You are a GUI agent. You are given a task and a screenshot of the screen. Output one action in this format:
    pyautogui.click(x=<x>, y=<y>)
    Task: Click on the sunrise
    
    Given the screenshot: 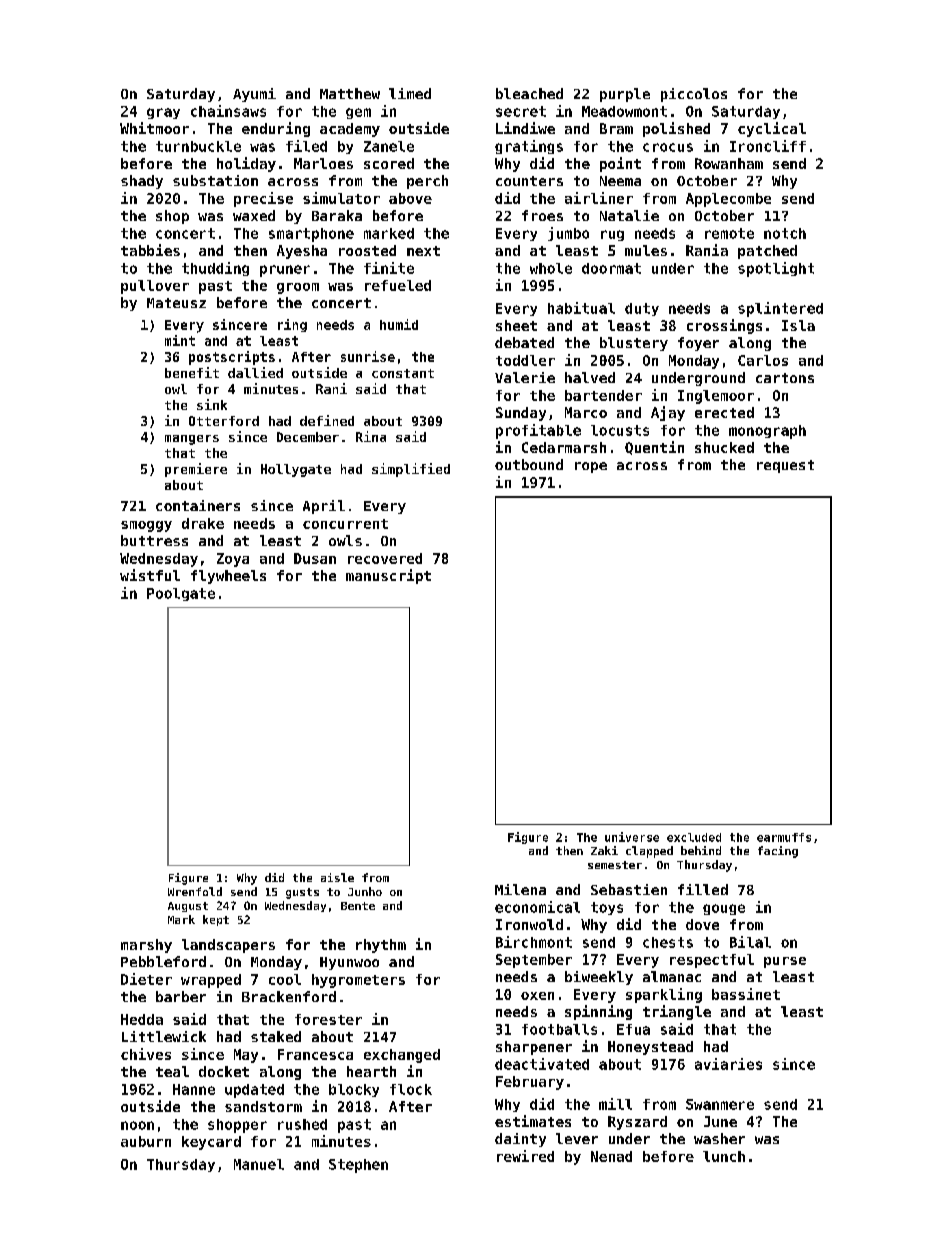 What is the action you would take?
    pyautogui.click(x=368, y=356)
